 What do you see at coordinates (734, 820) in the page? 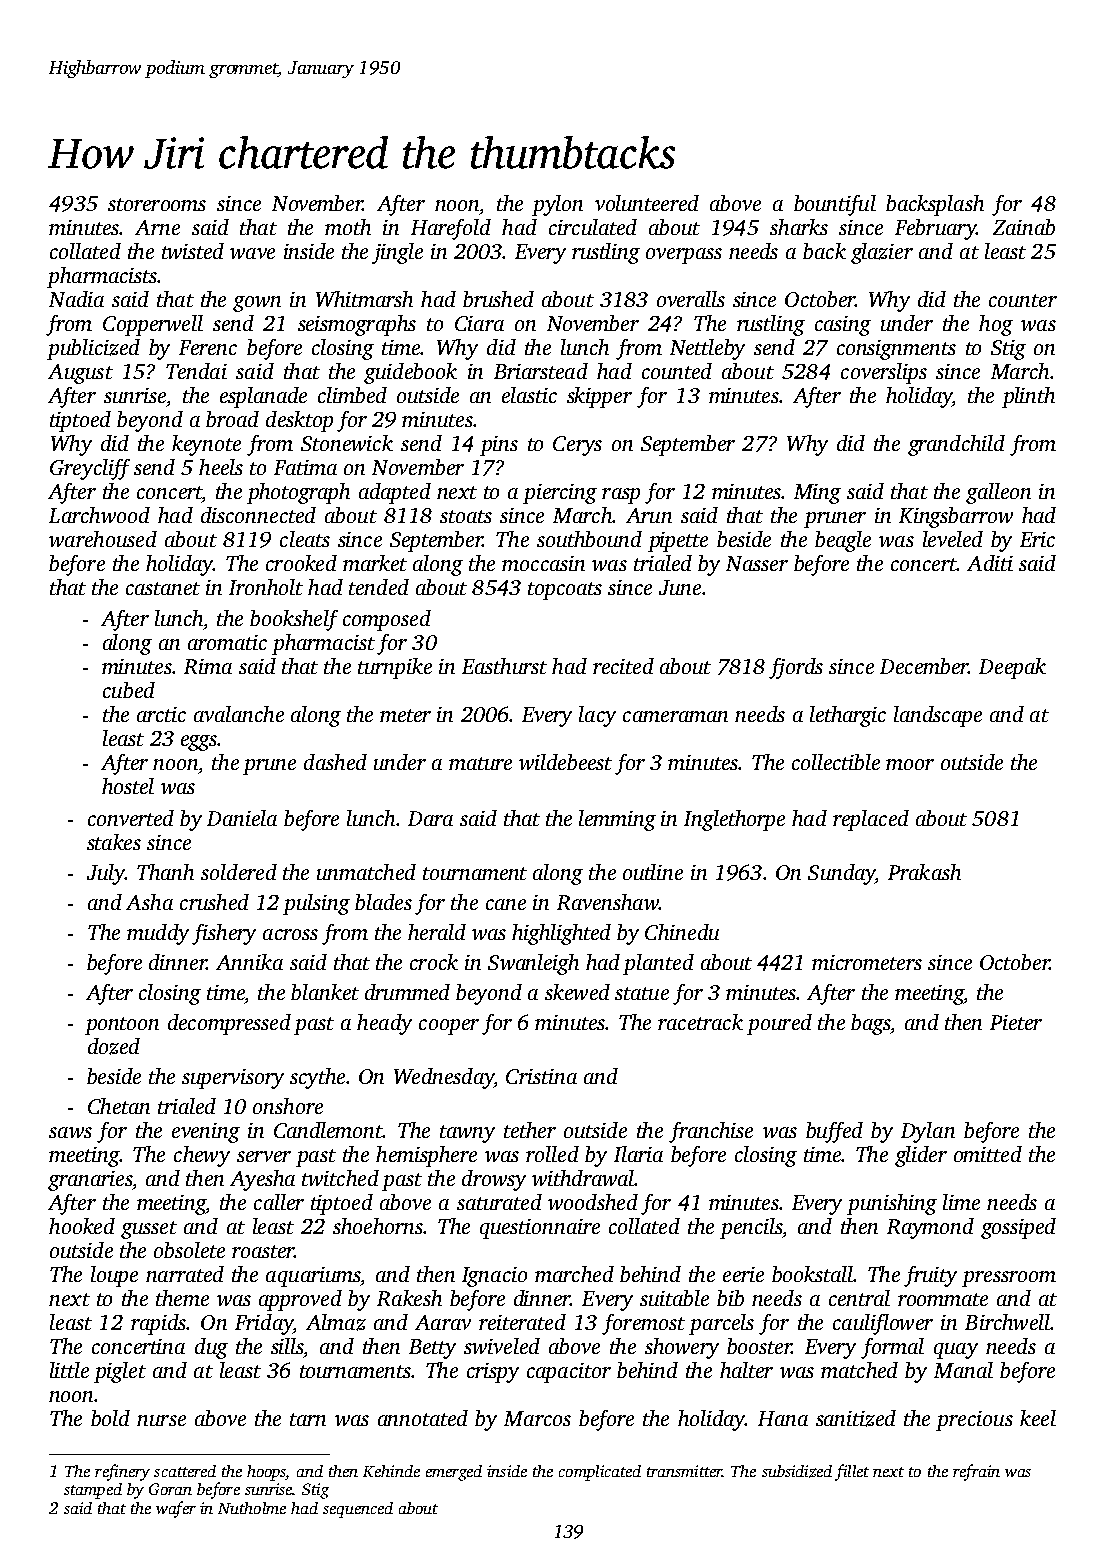
I see `Inglethorpe` at bounding box center [734, 820].
